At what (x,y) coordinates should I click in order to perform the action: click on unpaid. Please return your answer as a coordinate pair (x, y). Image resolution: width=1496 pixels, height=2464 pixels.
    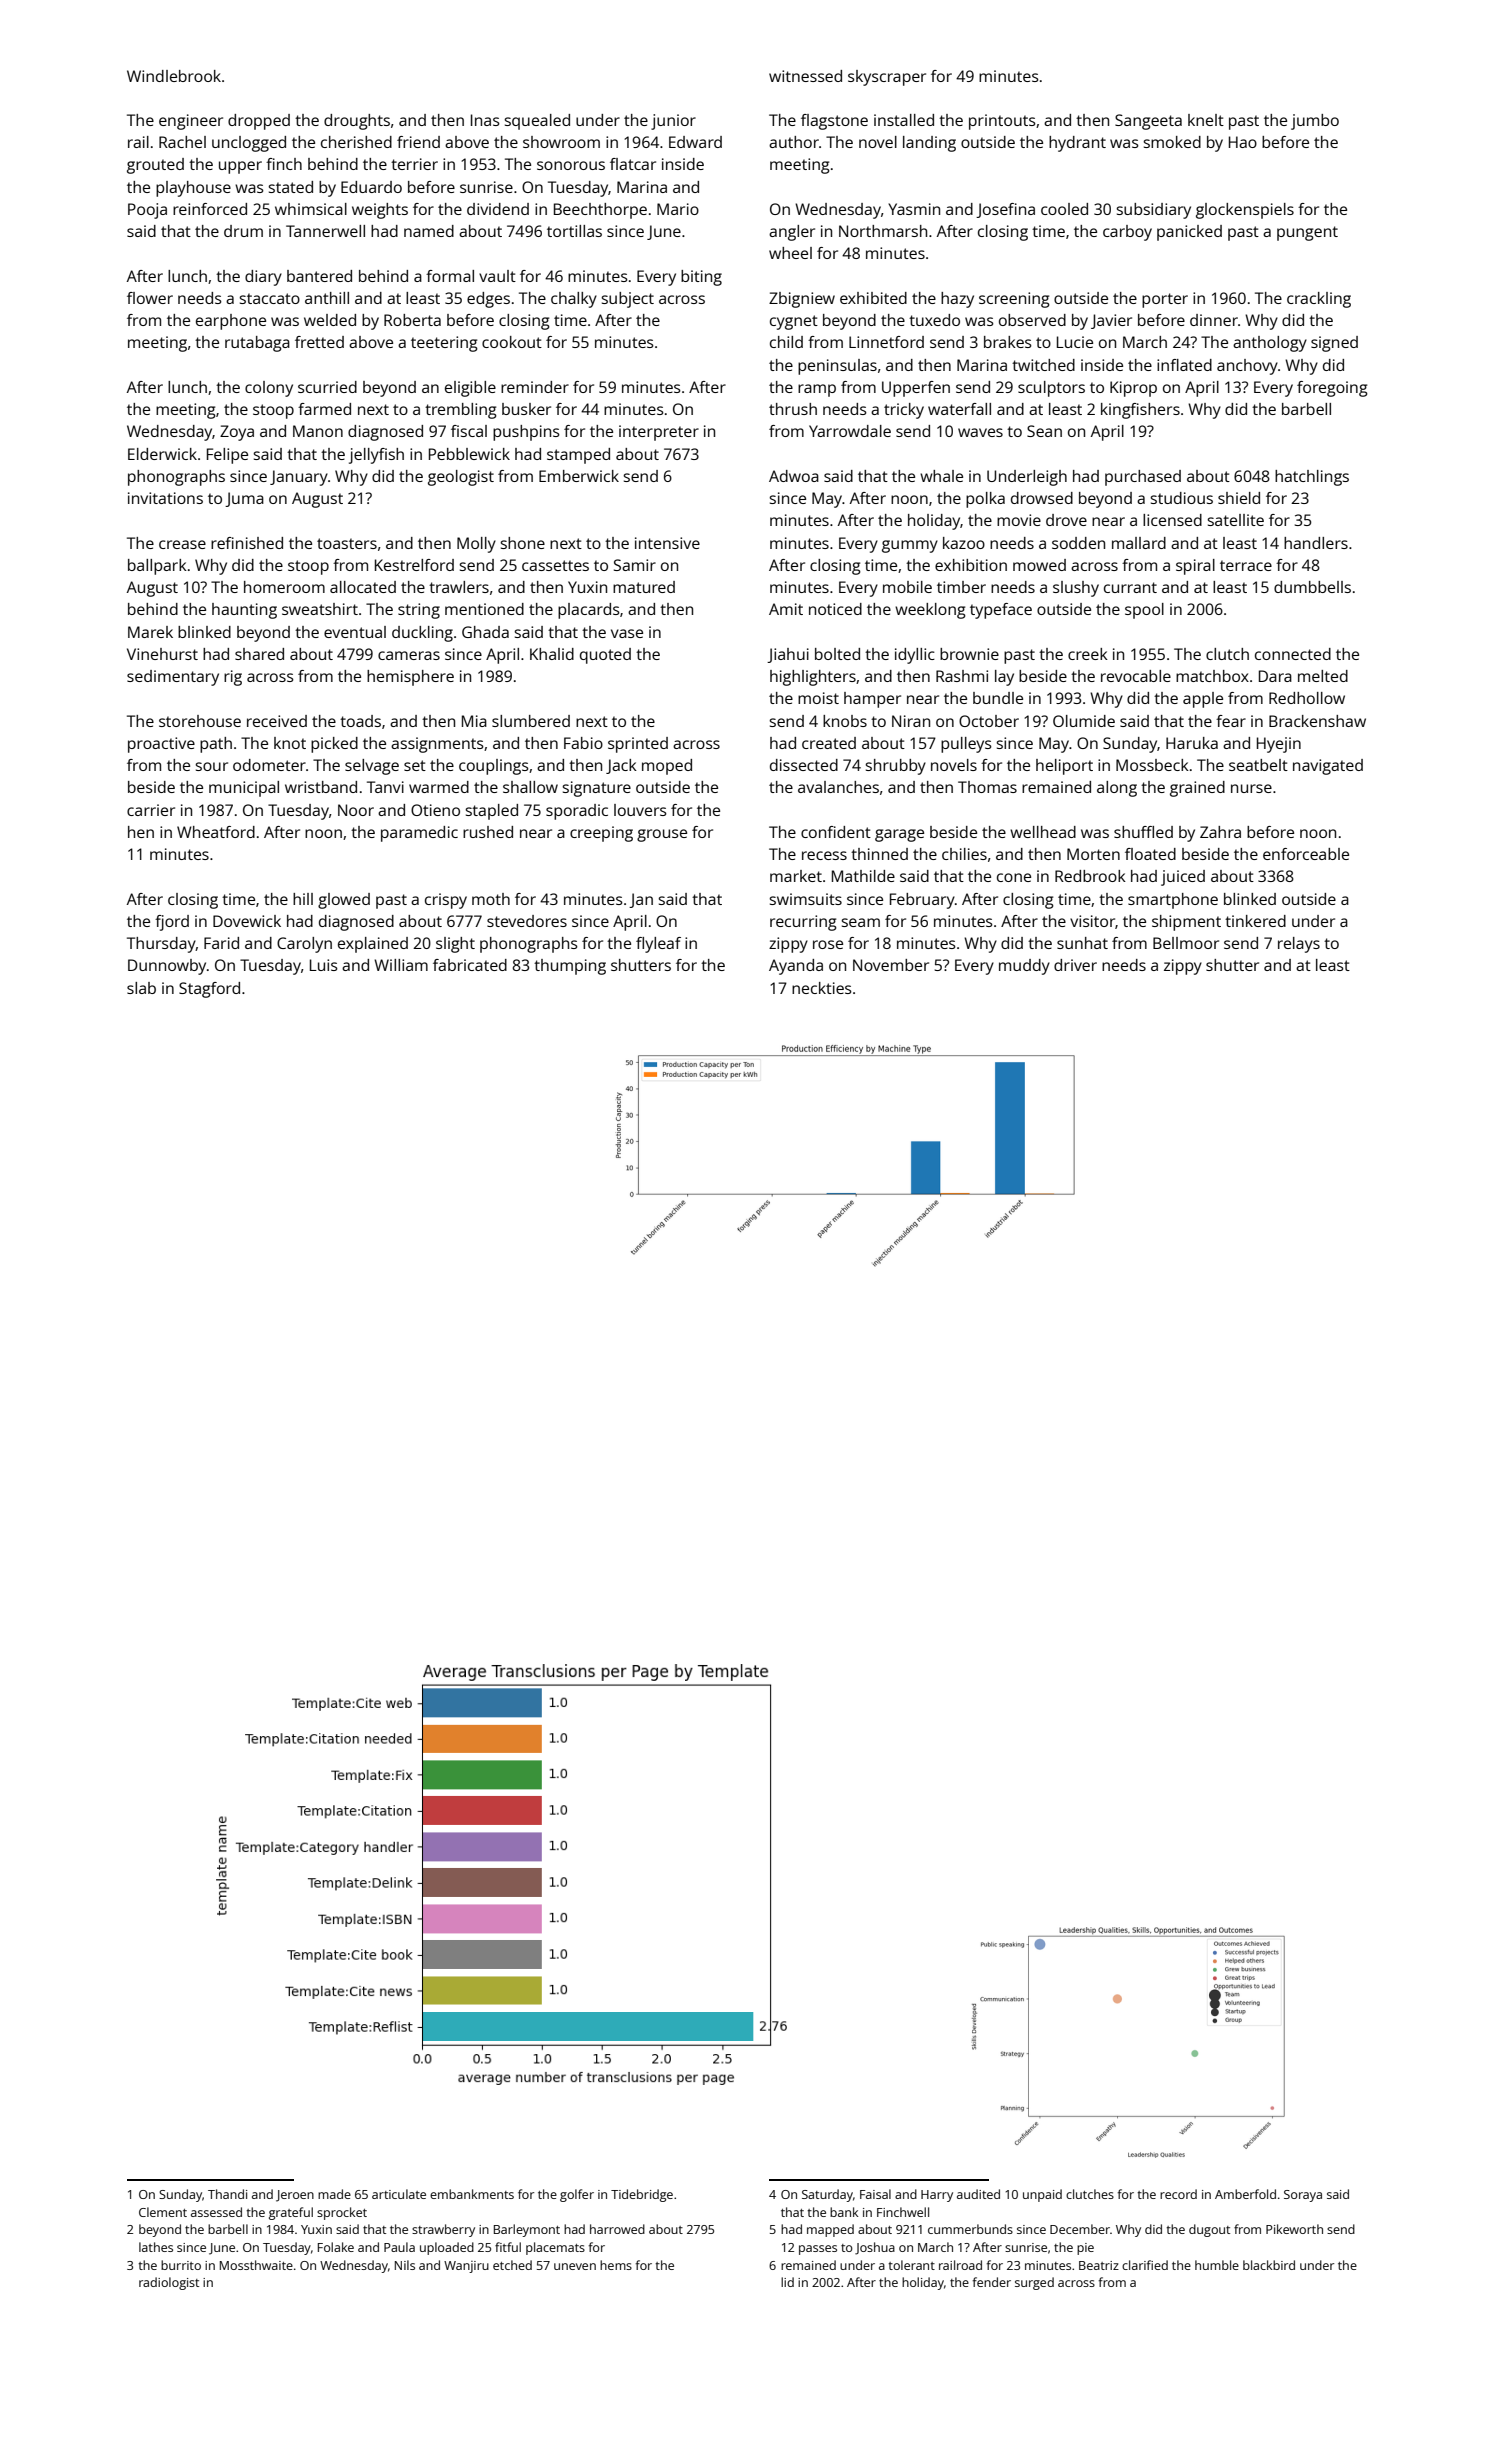
    Looking at the image, I should click on (1042, 2195).
